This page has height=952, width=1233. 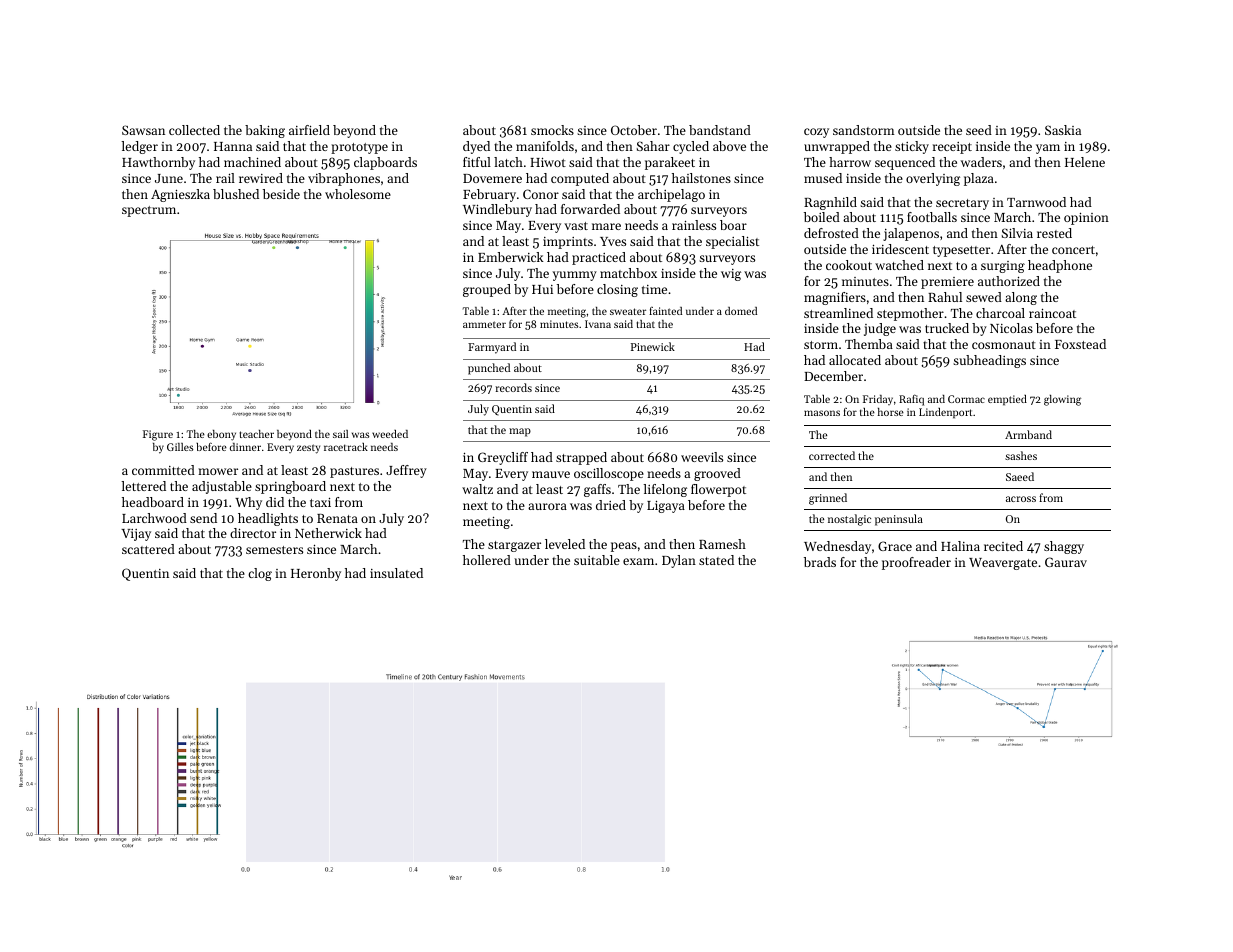 I want to click on Armband, so click(x=1028, y=434).
